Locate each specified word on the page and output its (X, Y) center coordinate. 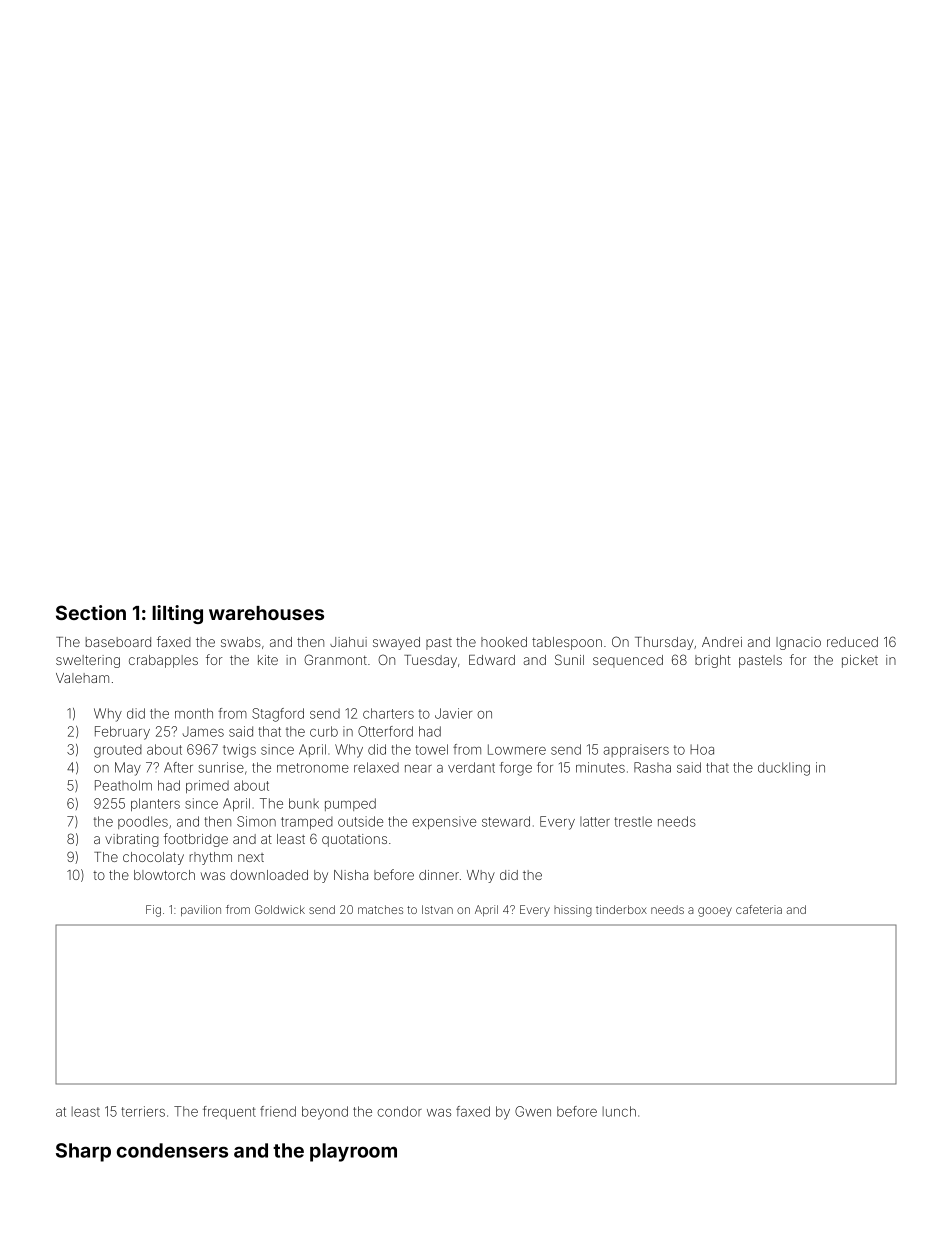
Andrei (722, 642)
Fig (153, 911)
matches (380, 909)
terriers (143, 1111)
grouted (118, 751)
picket (860, 661)
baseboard (118, 642)
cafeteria (759, 909)
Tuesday (430, 661)
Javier (453, 713)
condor (399, 1111)
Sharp (83, 1152)
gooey (715, 912)
